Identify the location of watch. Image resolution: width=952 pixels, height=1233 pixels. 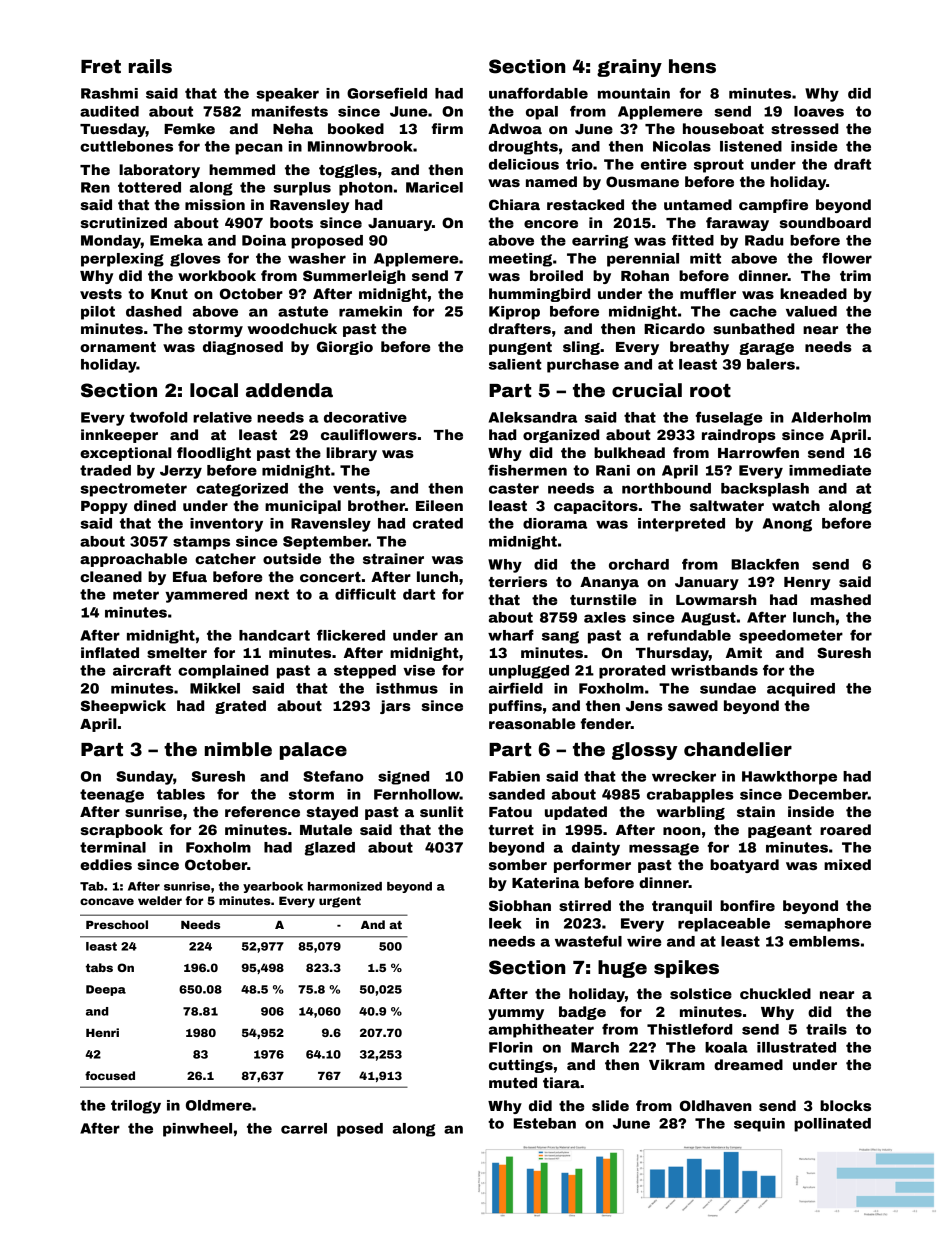
(796, 505).
